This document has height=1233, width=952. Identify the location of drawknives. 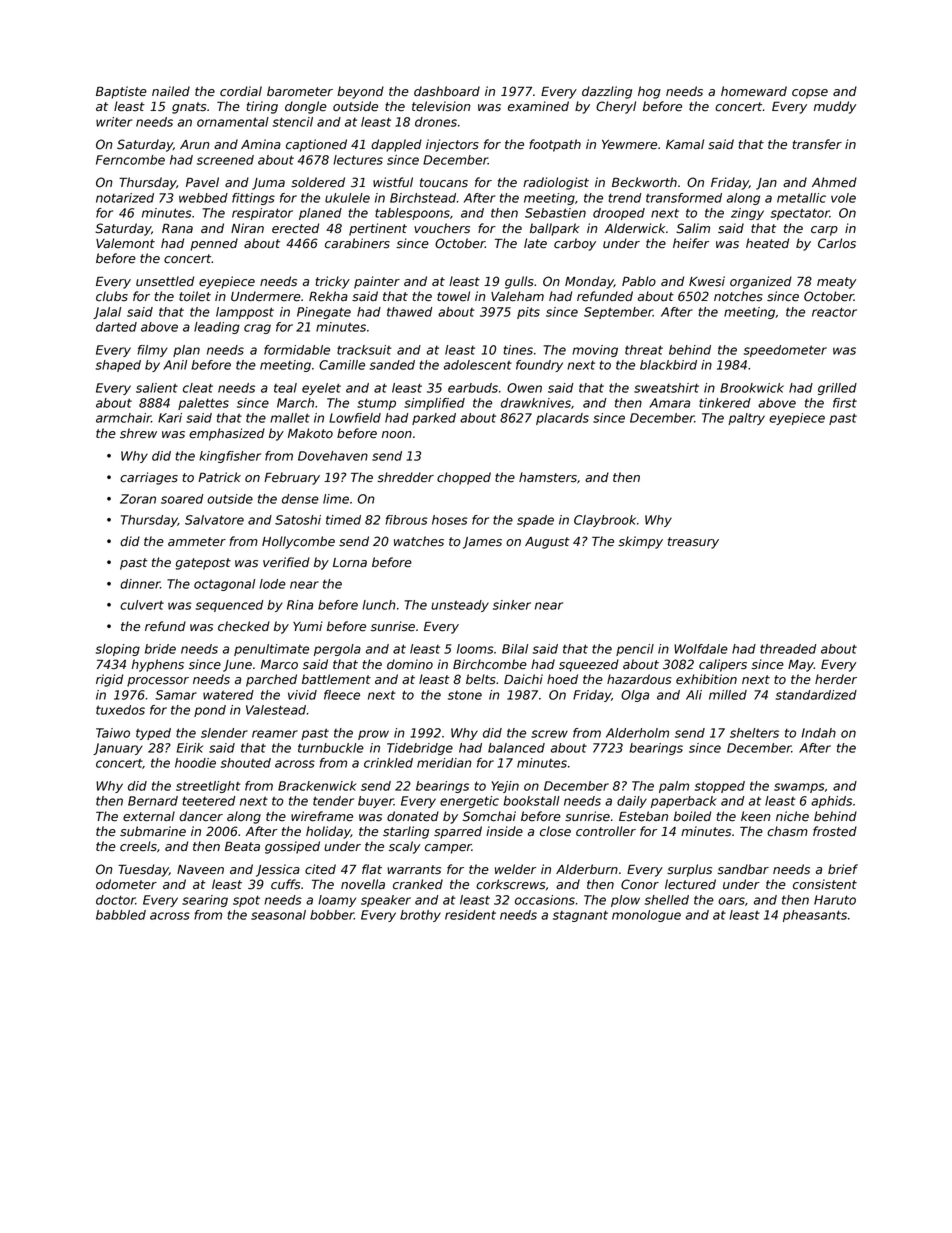
(536, 403).
